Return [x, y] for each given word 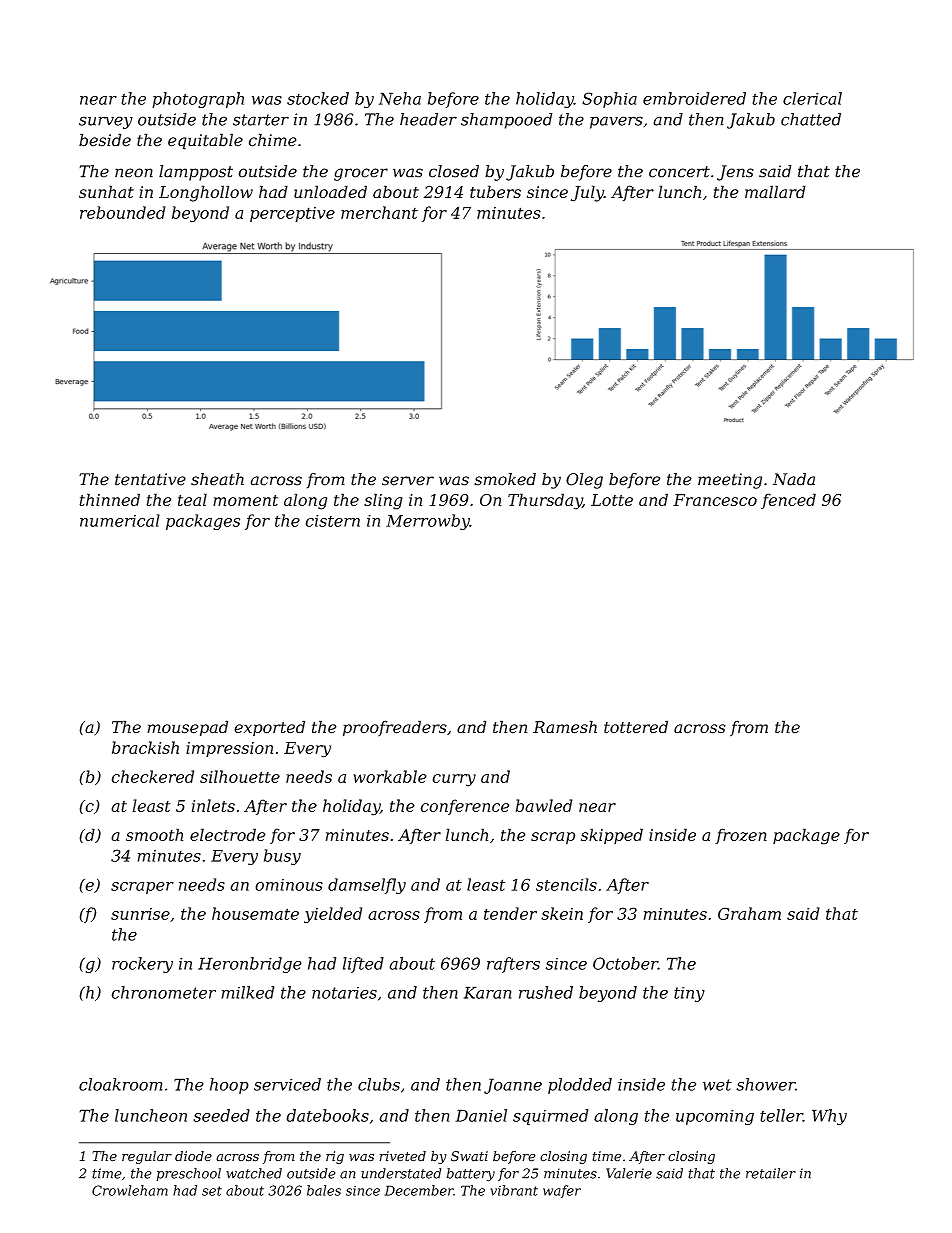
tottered [636, 727]
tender [510, 913]
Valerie [629, 1173]
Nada [794, 479]
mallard [775, 191]
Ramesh [565, 727]
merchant [379, 212]
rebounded [123, 212]
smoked [505, 479]
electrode [228, 834]
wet [717, 1085]
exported [269, 728]
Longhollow [206, 193]
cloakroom [121, 1084]
